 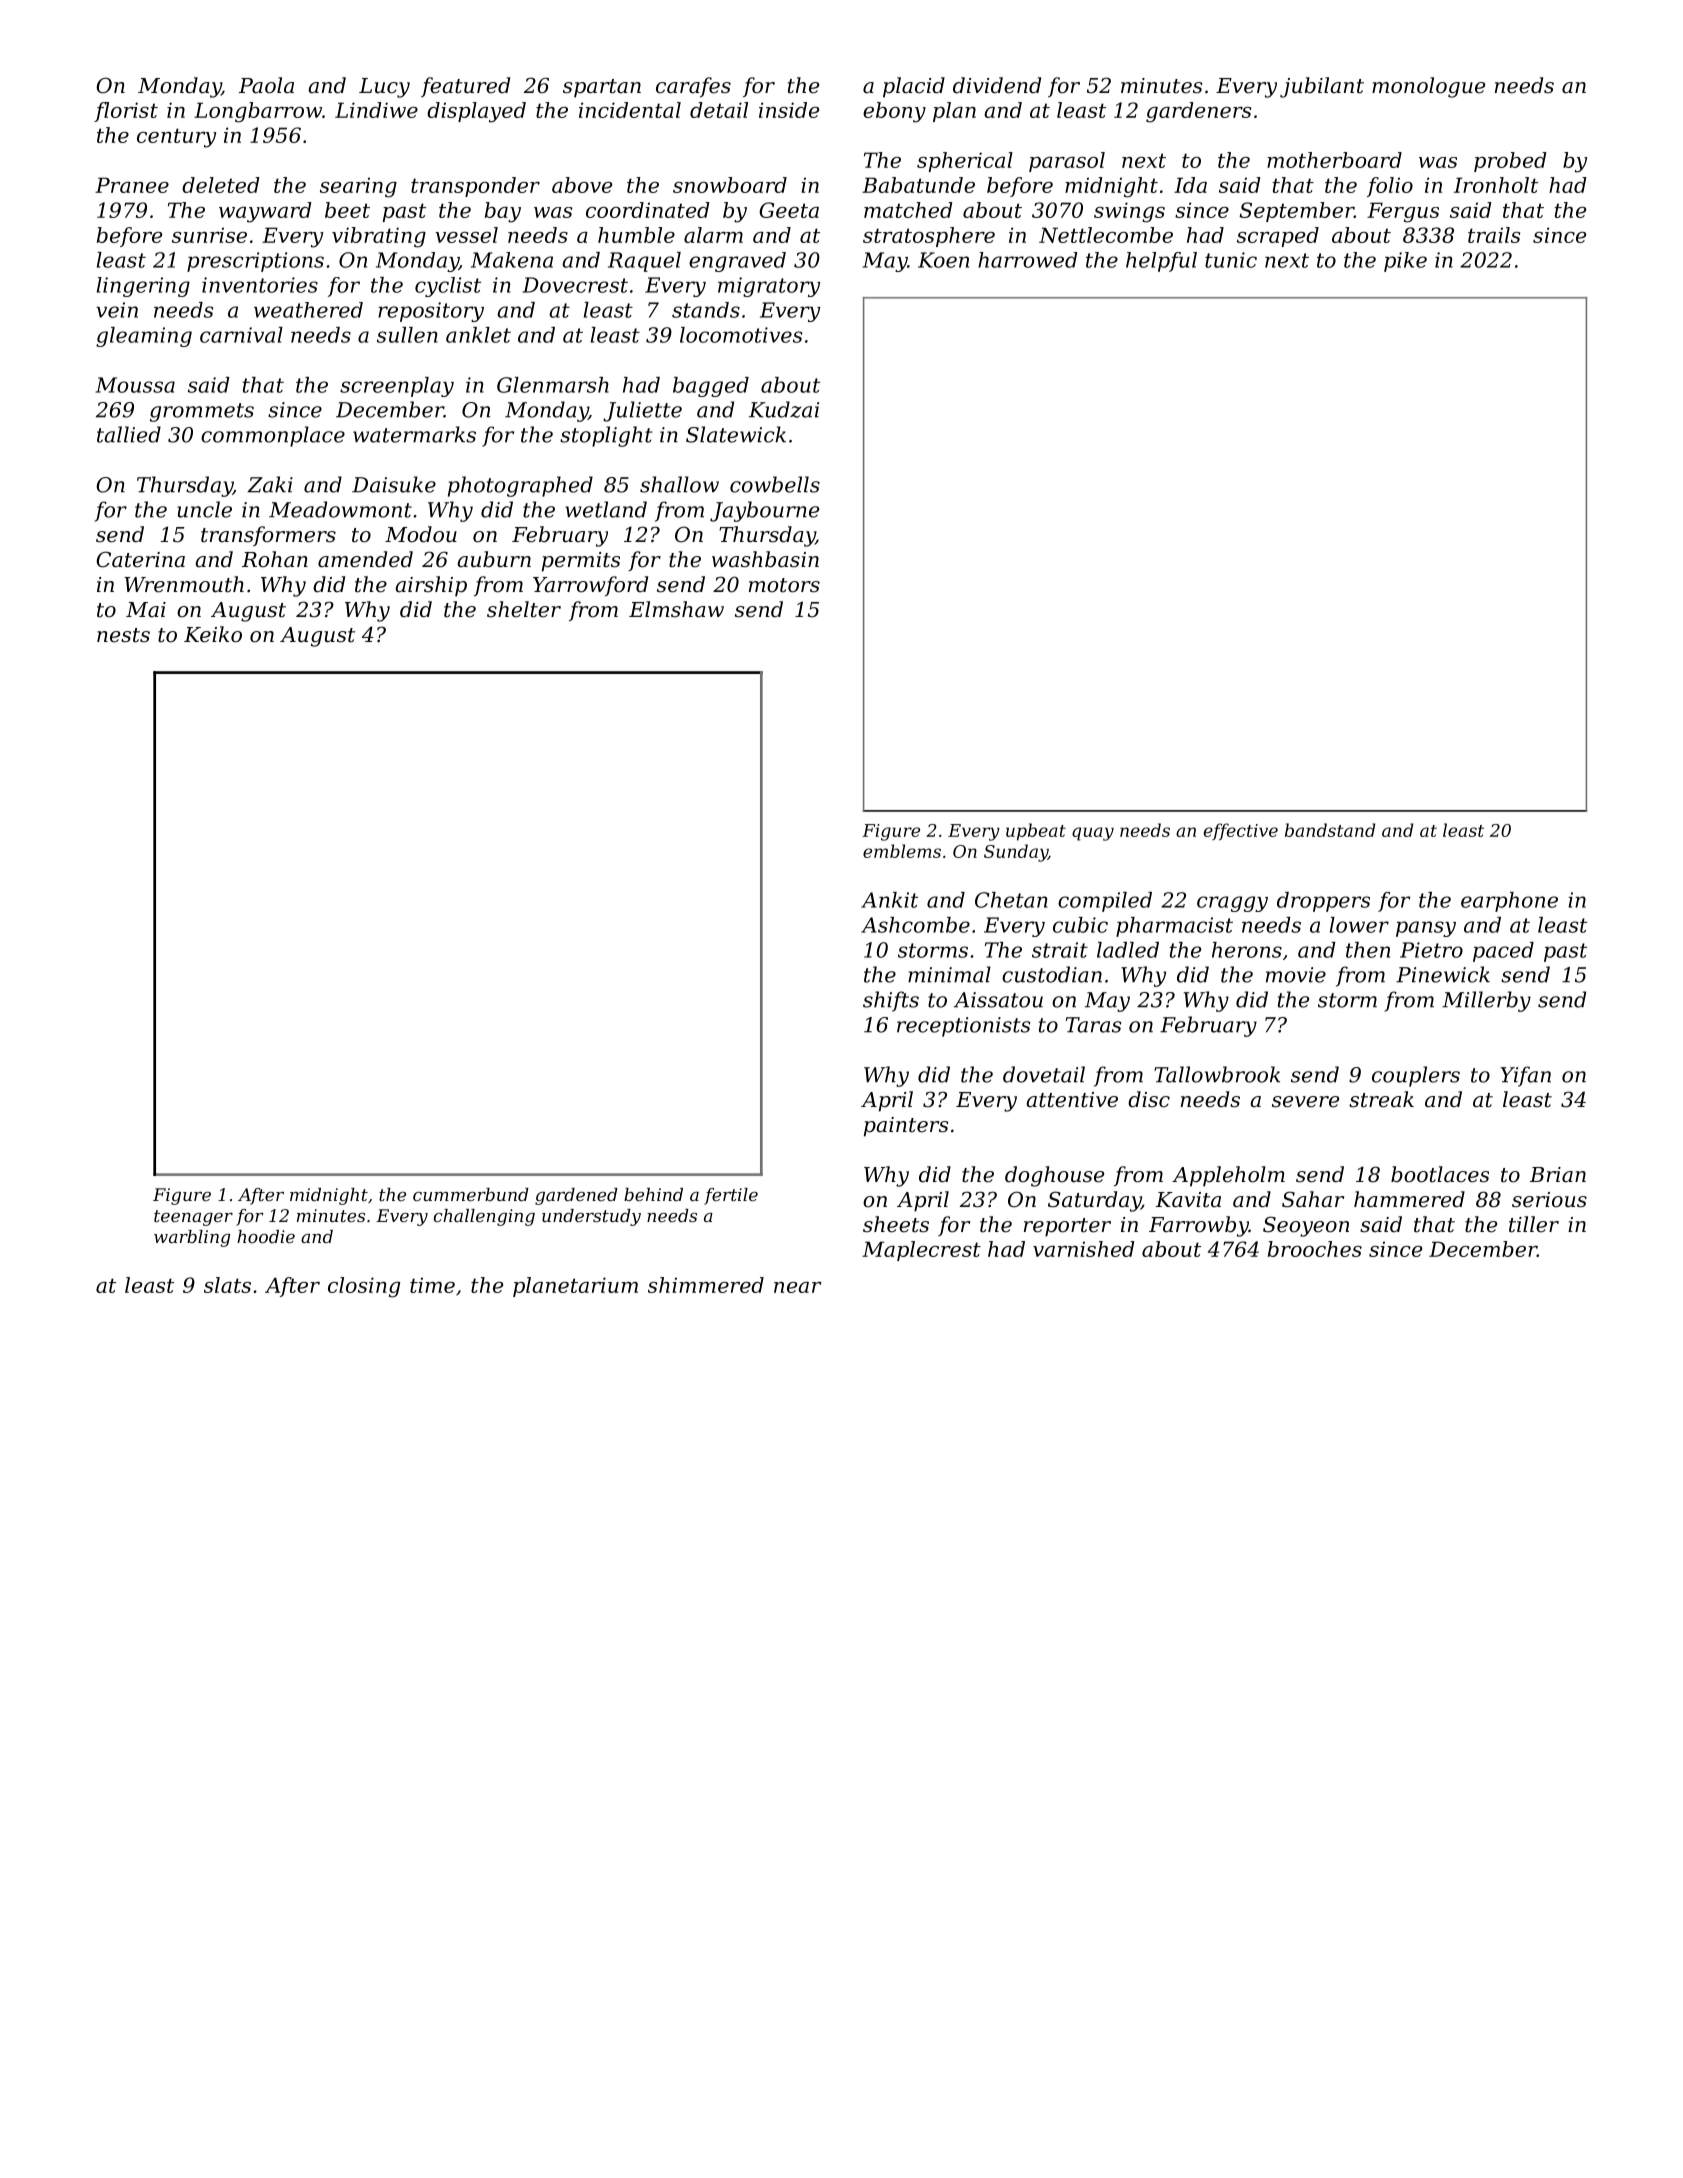 What do you see at coordinates (784, 409) in the screenshot?
I see `Kudzai` at bounding box center [784, 409].
